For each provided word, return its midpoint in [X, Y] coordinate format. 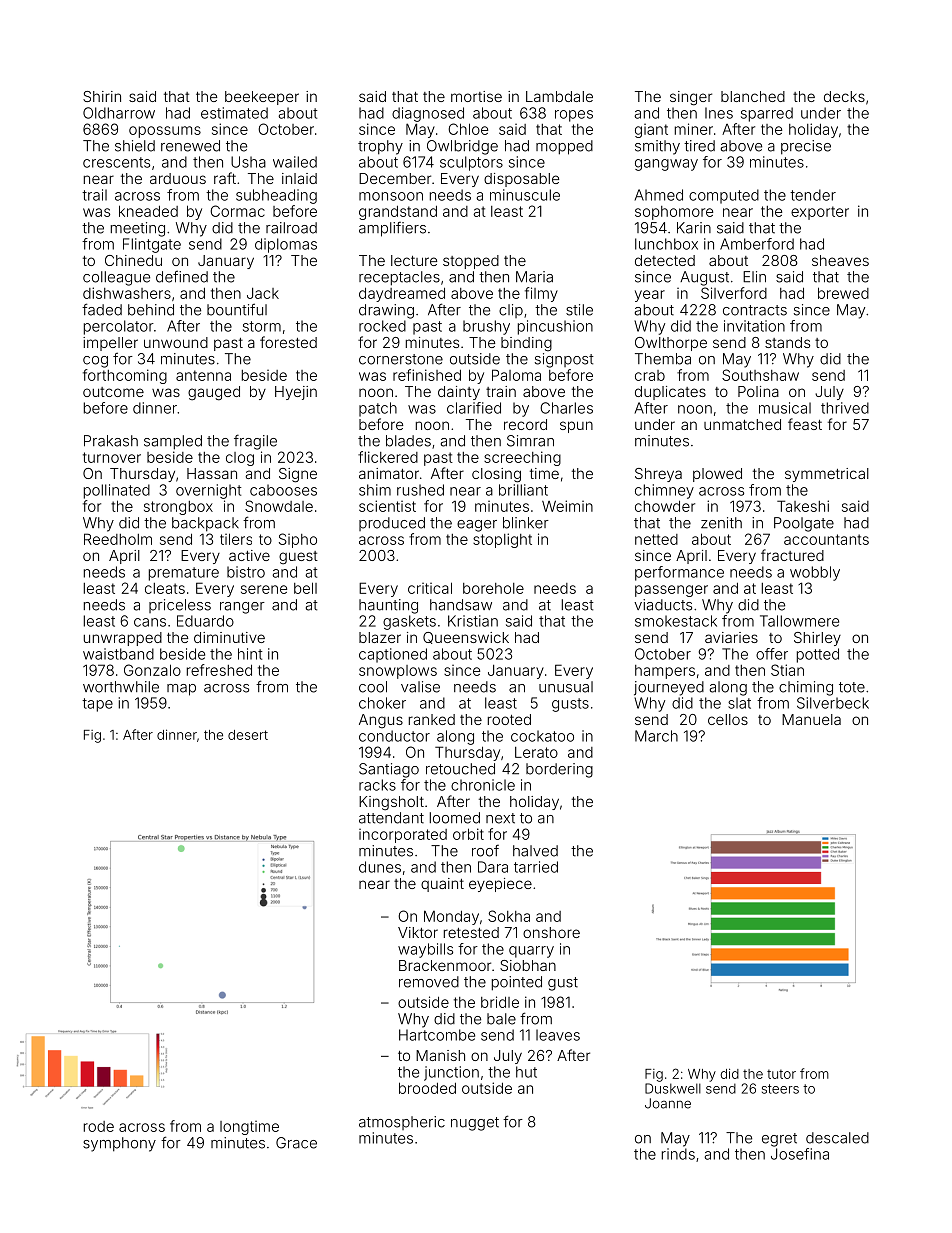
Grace [296, 1143]
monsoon [391, 196]
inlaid [299, 178]
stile [579, 310]
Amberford [757, 244]
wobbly [815, 573]
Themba [663, 359]
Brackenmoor [445, 965]
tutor [781, 1074]
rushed [420, 490]
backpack [205, 524]
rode [99, 1126]
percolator [119, 327]
